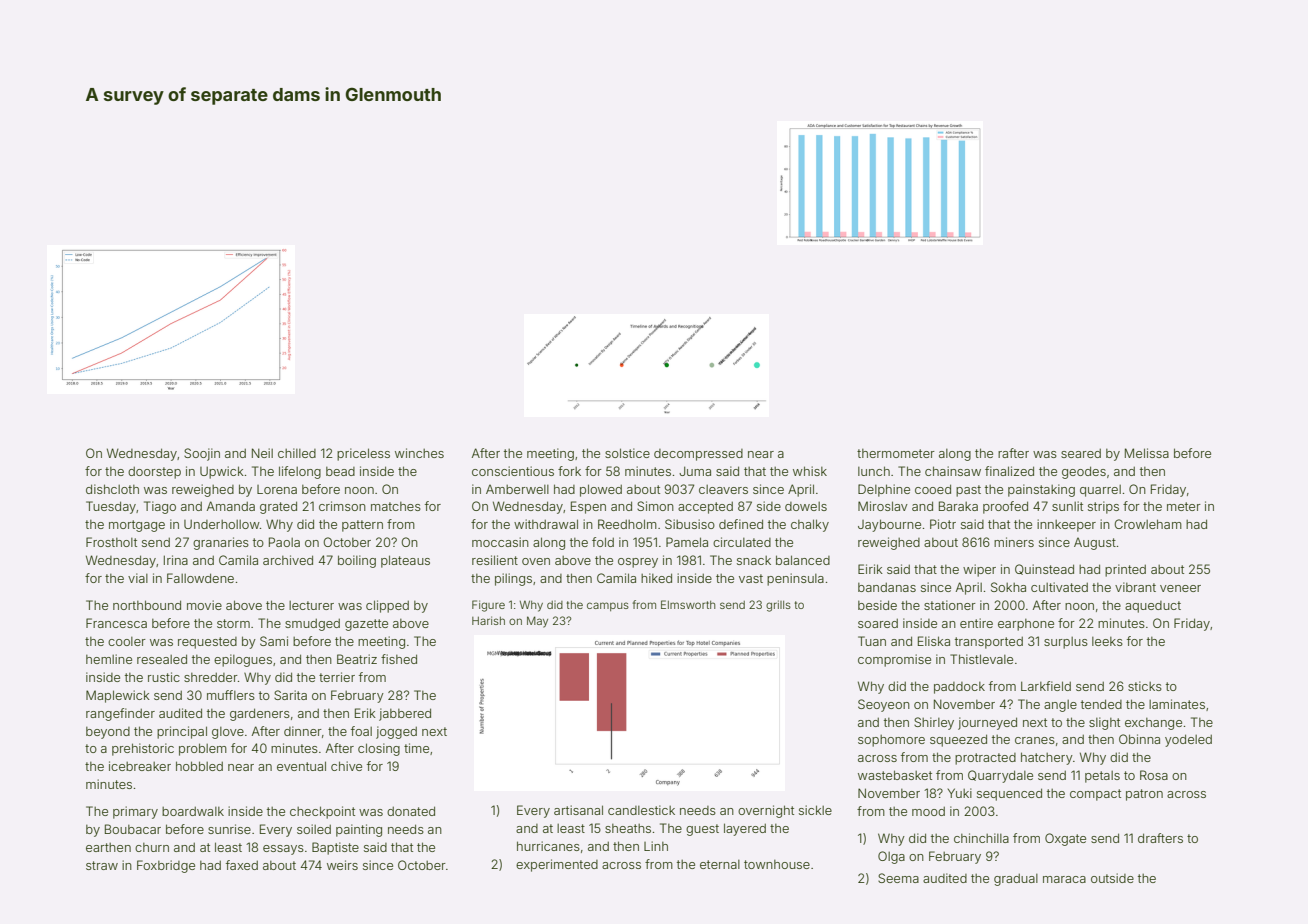 This document has height=924, width=1308. What do you see at coordinates (419, 453) in the document?
I see `winches` at bounding box center [419, 453].
